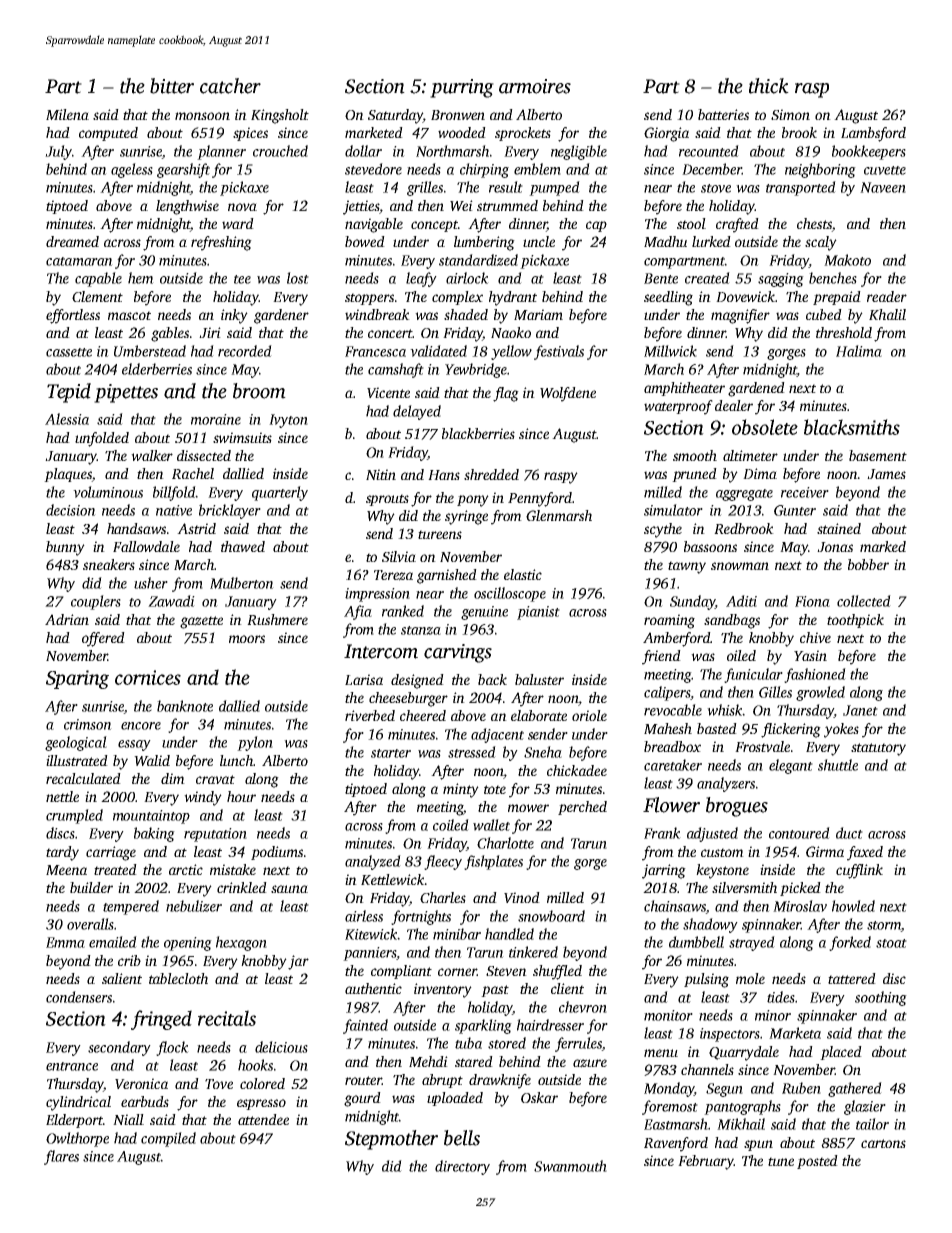  Describe the element at coordinates (732, 621) in the document. I see `sandbags` at that location.
